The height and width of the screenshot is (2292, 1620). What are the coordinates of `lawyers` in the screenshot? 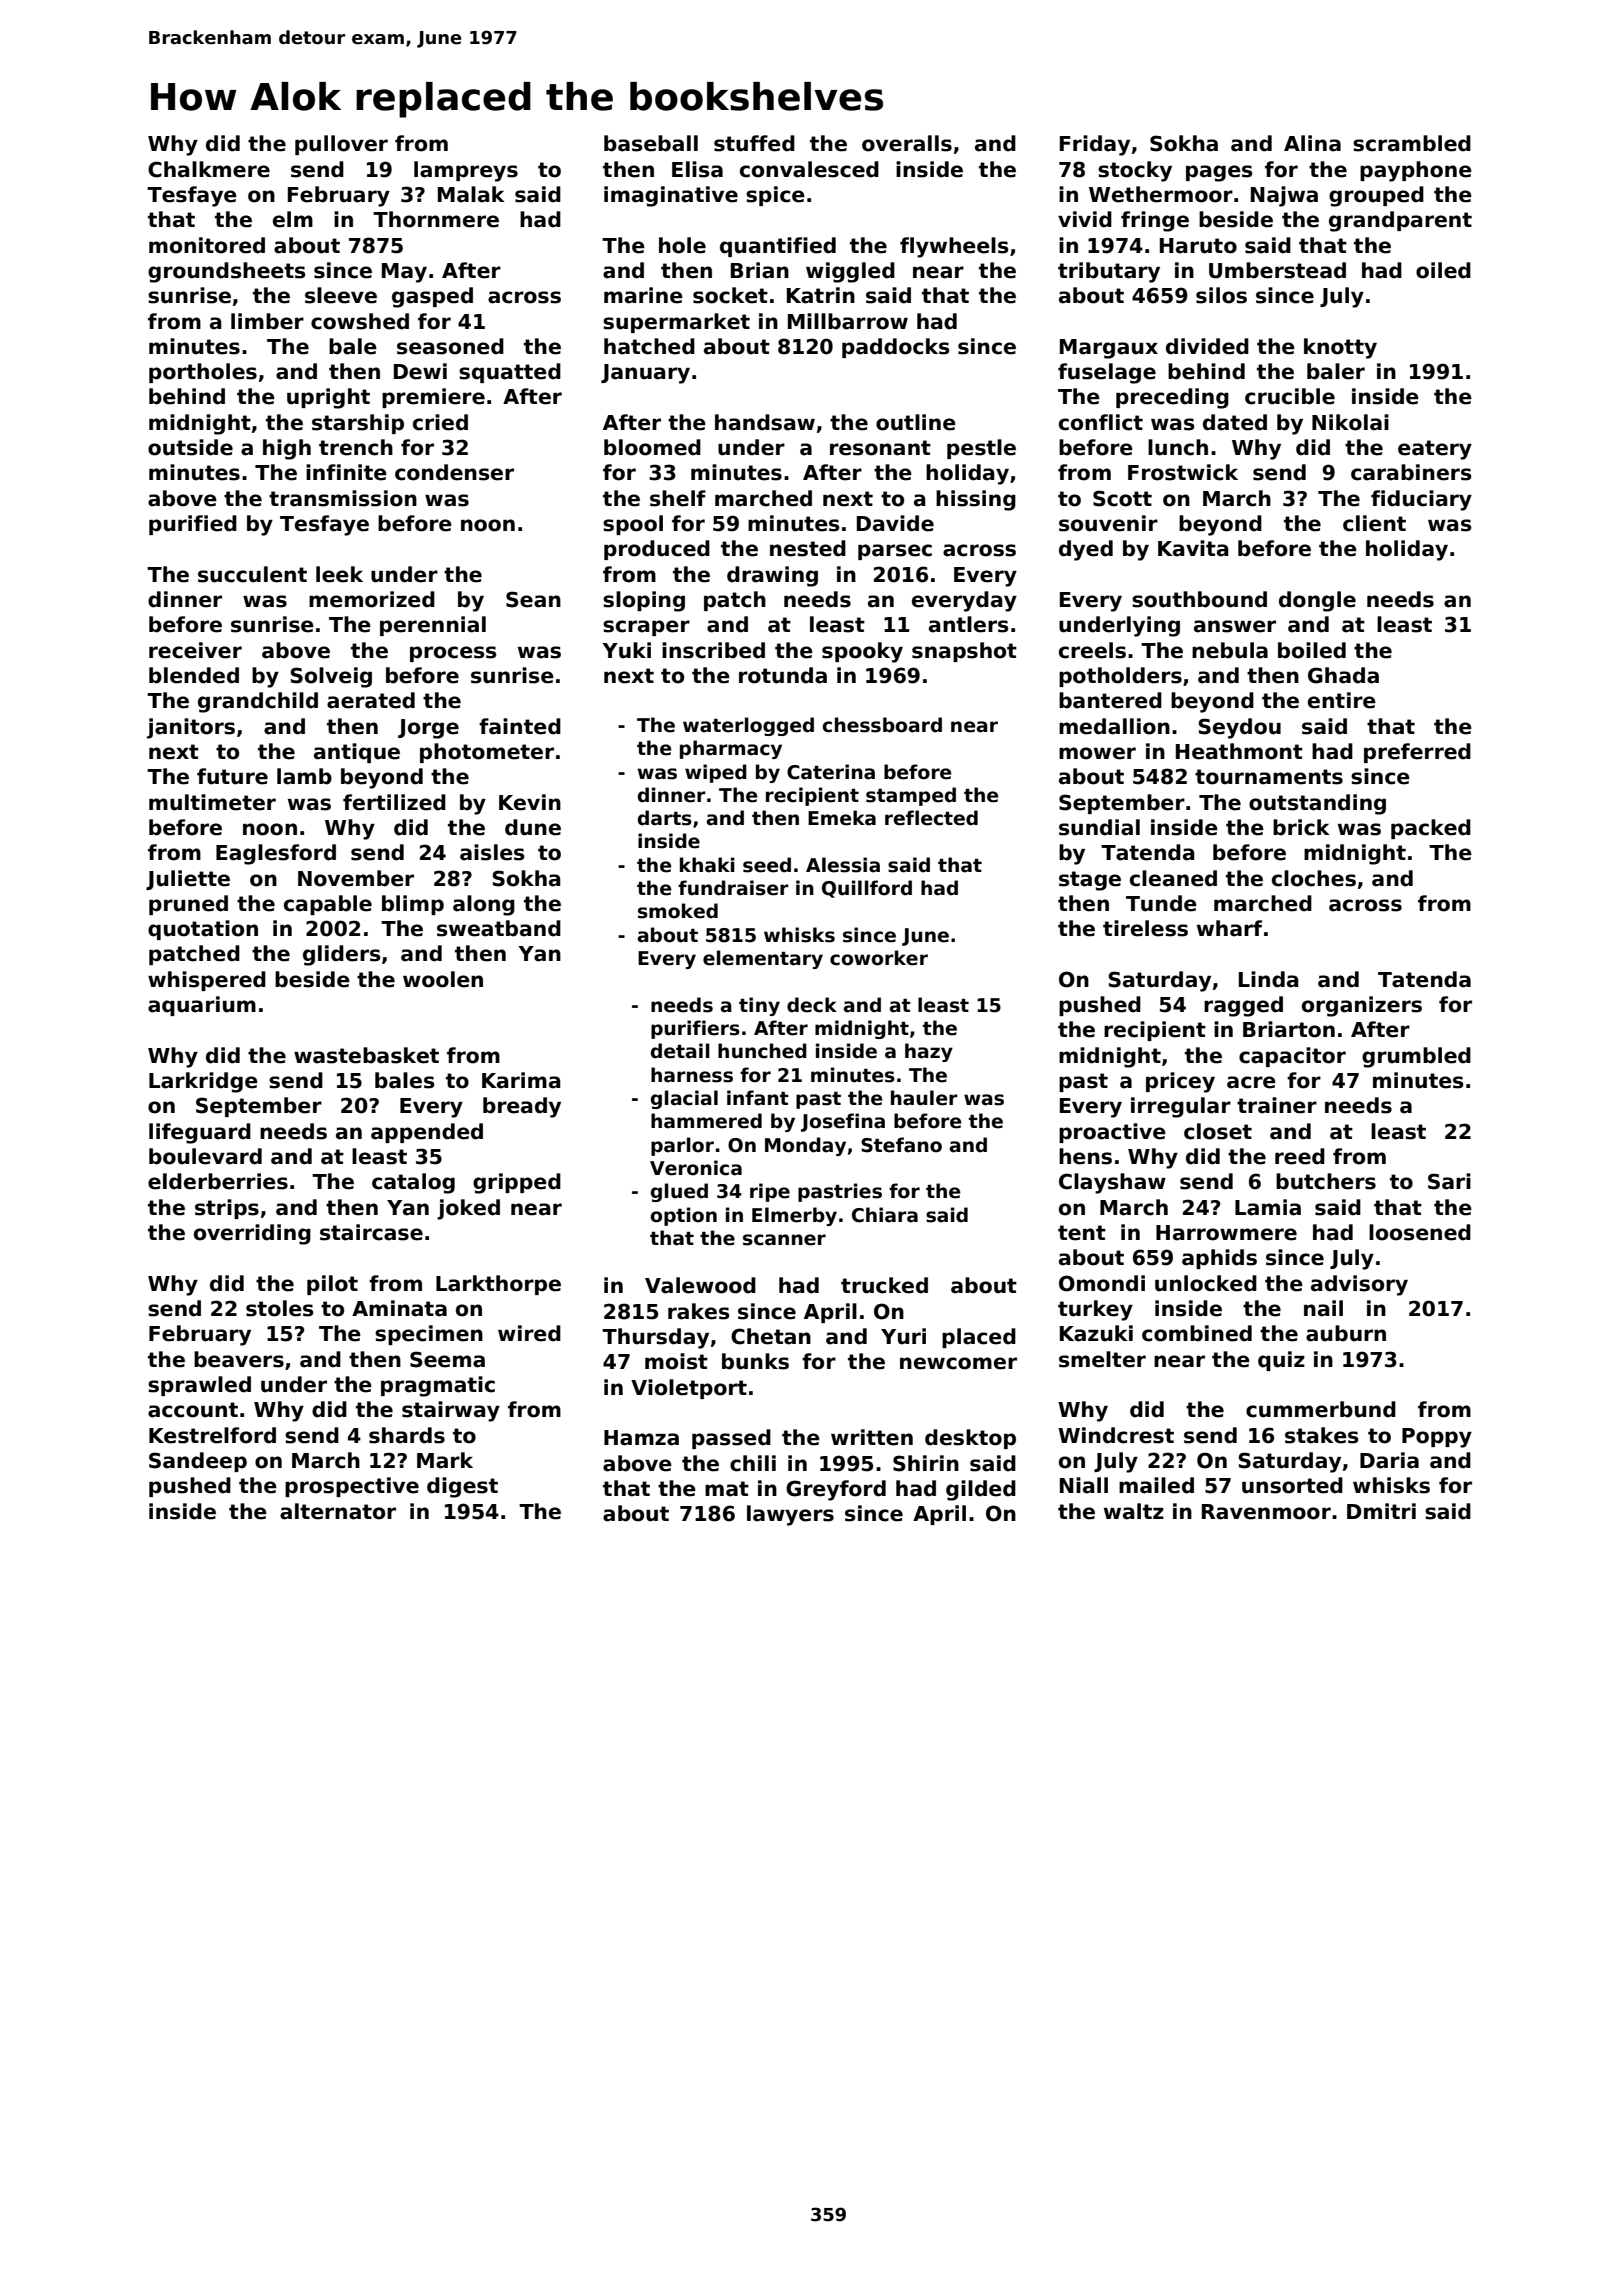 It's located at (790, 1515).
